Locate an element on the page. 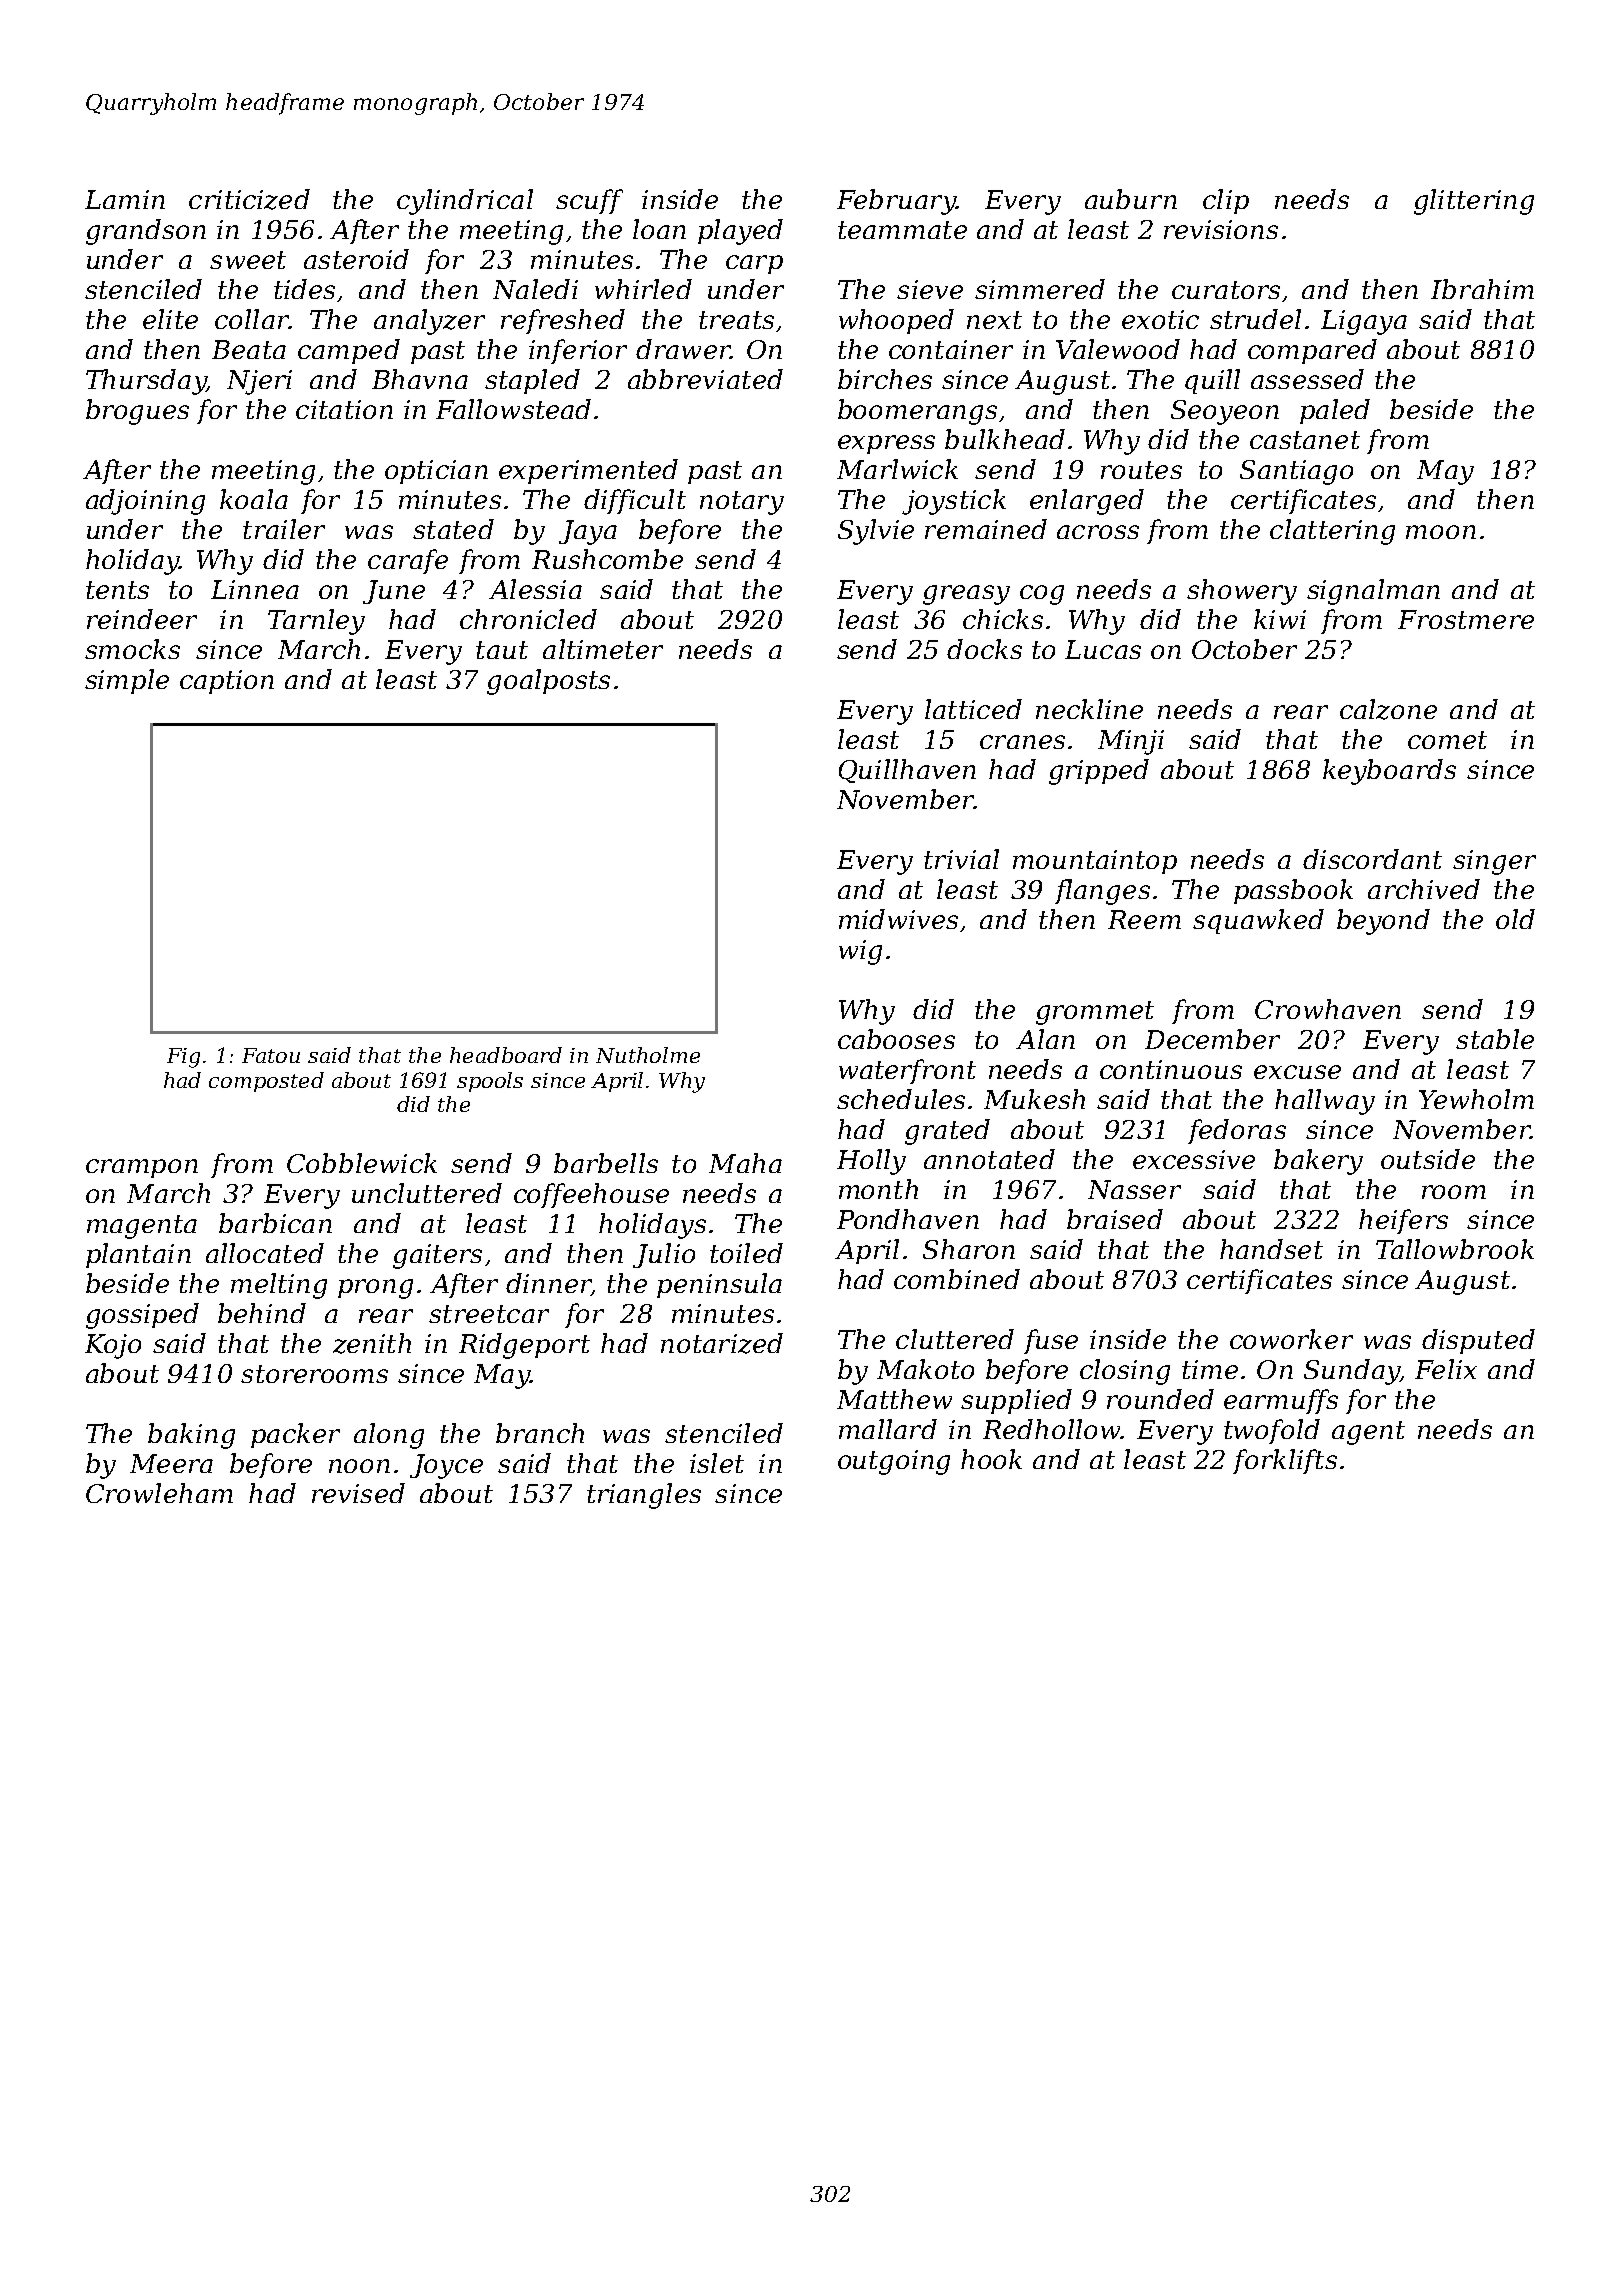  February is located at coordinates (896, 202).
